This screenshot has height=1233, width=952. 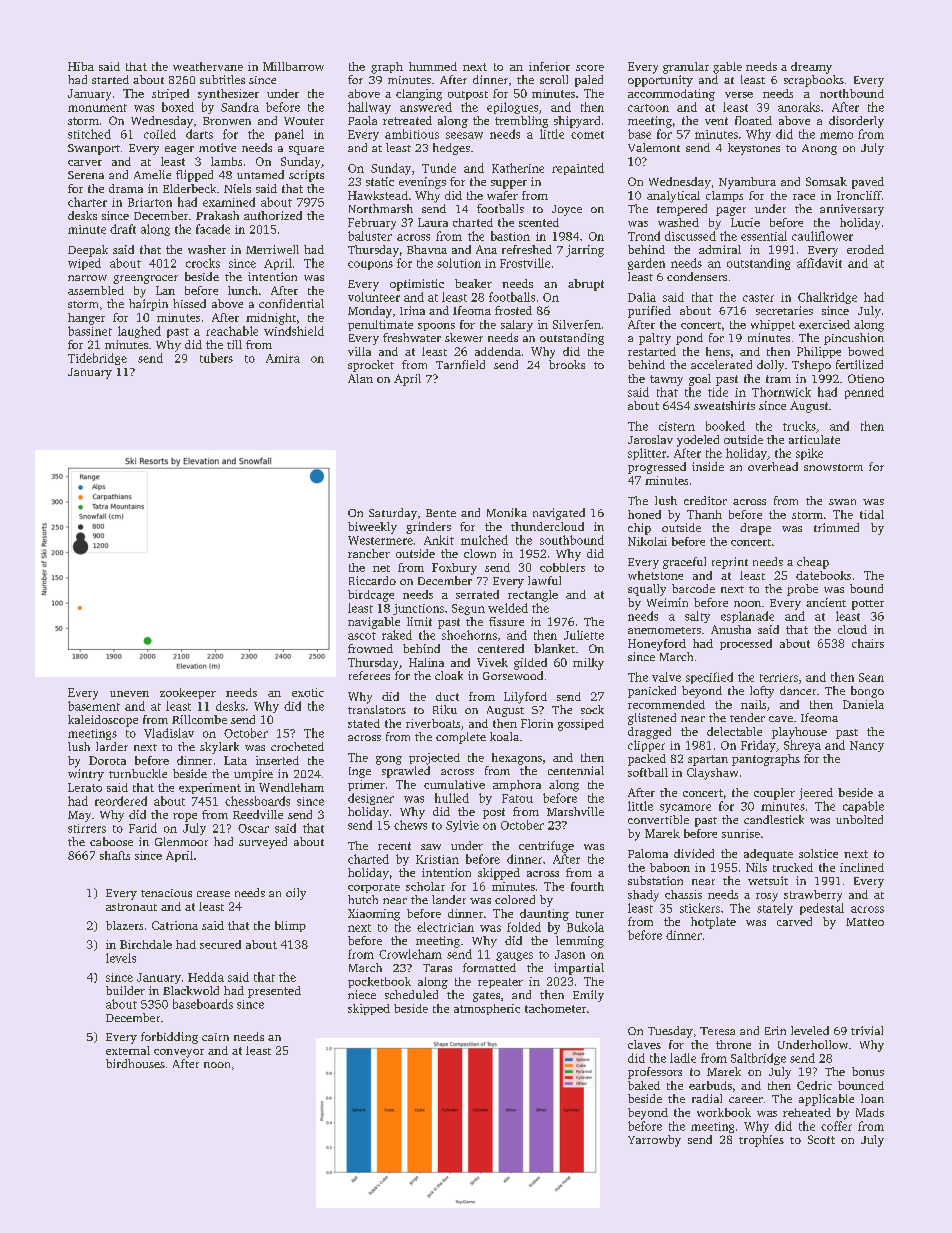 What do you see at coordinates (724, 405) in the screenshot?
I see `sweatshirts` at bounding box center [724, 405].
